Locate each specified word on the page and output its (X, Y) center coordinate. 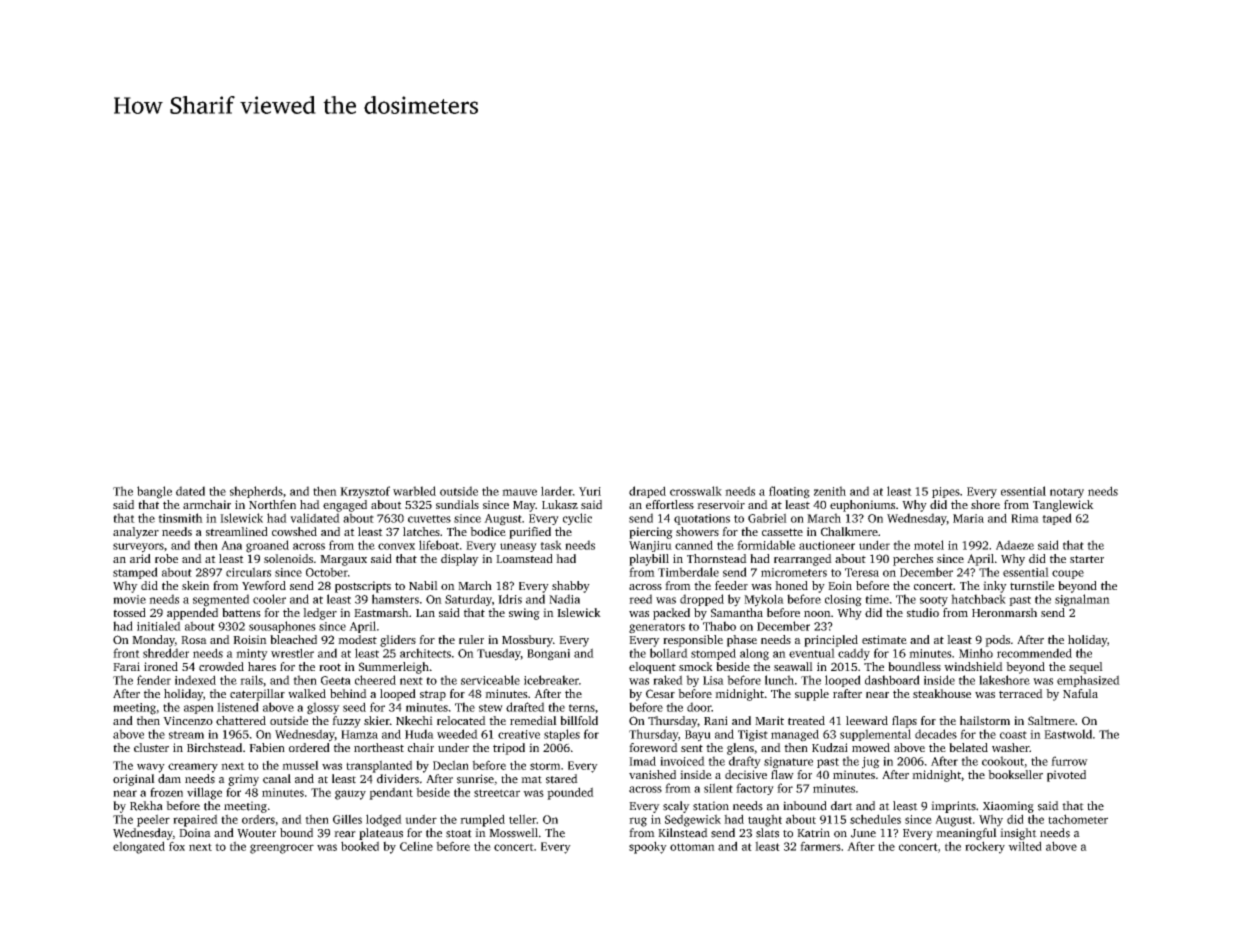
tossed (129, 612)
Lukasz (560, 504)
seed (354, 707)
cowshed (294, 531)
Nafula (1080, 693)
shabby (571, 587)
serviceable (490, 680)
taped (1057, 519)
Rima (1025, 518)
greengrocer (282, 849)
